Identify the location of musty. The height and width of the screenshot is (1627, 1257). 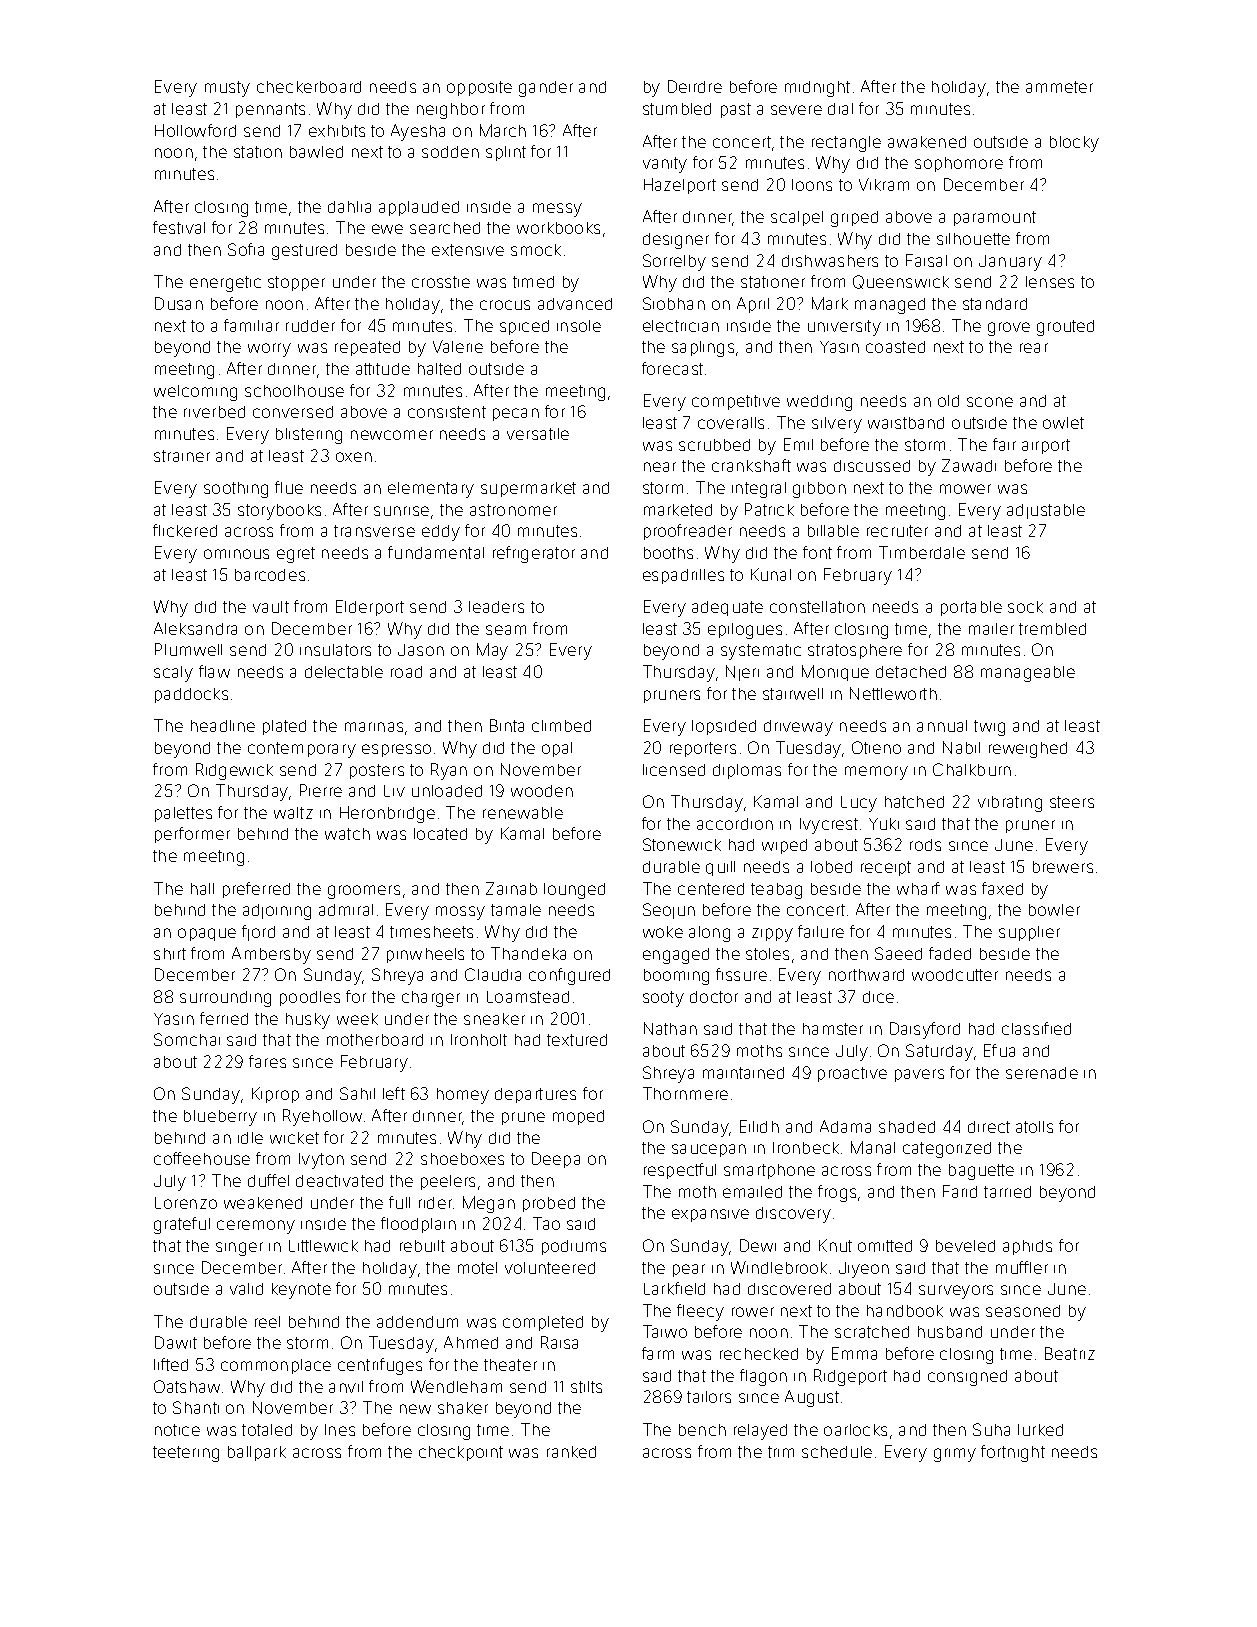
(227, 89).
